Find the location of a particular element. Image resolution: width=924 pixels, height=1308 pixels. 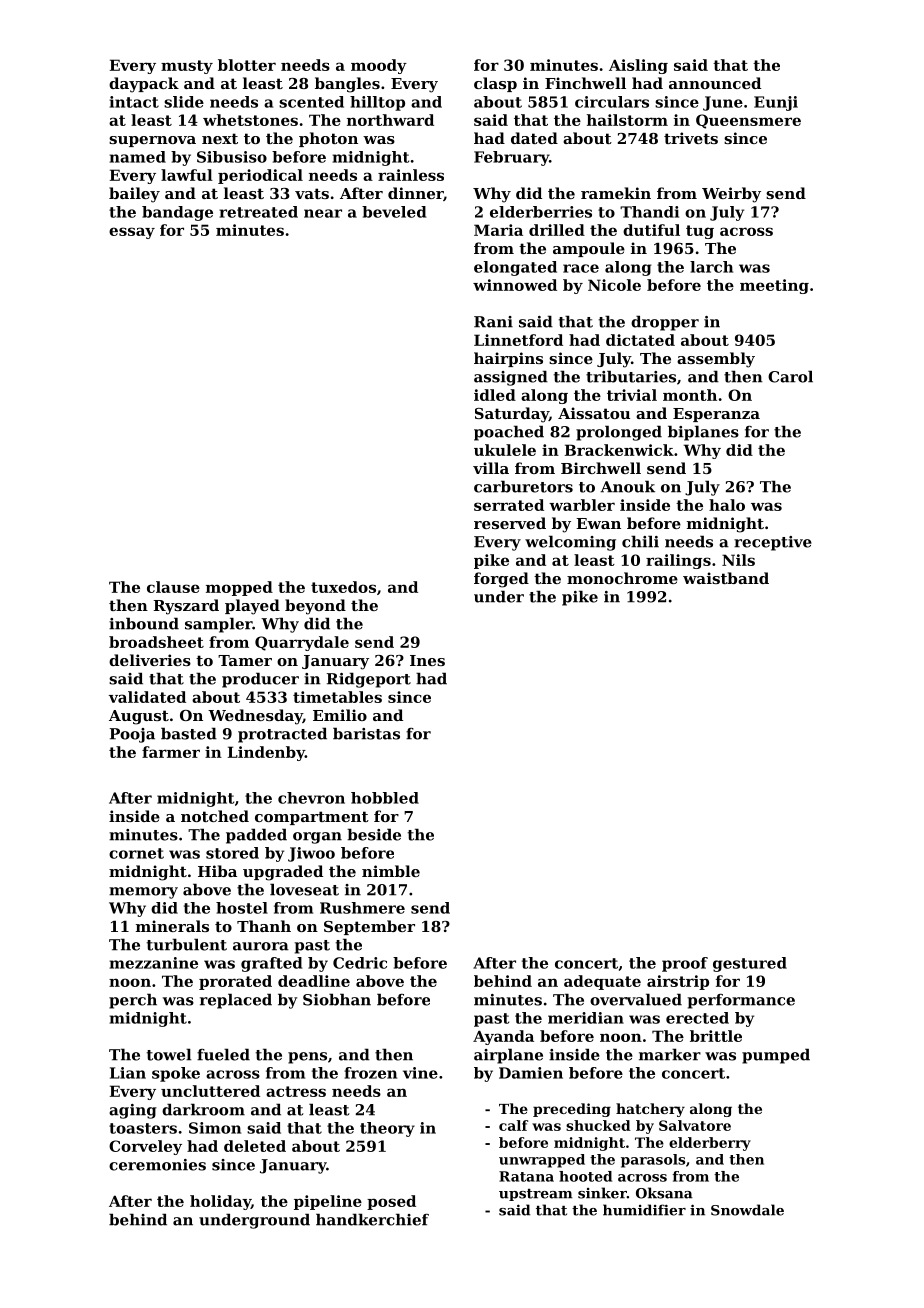

tuxedos is located at coordinates (343, 587).
